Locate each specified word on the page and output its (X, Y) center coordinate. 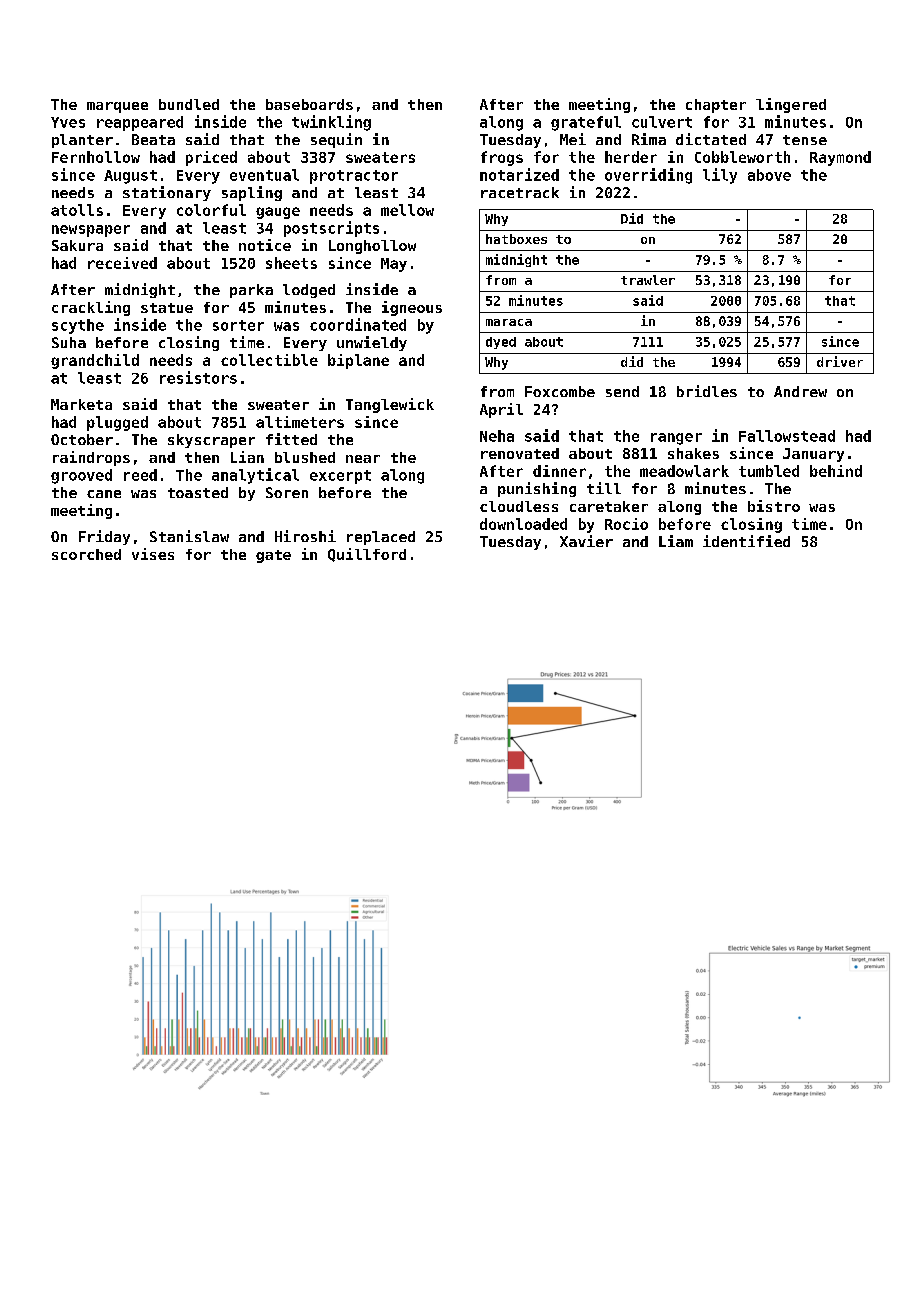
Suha (69, 342)
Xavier (586, 541)
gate (273, 556)
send (622, 391)
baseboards (309, 104)
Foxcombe (560, 391)
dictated (711, 139)
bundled (189, 104)
